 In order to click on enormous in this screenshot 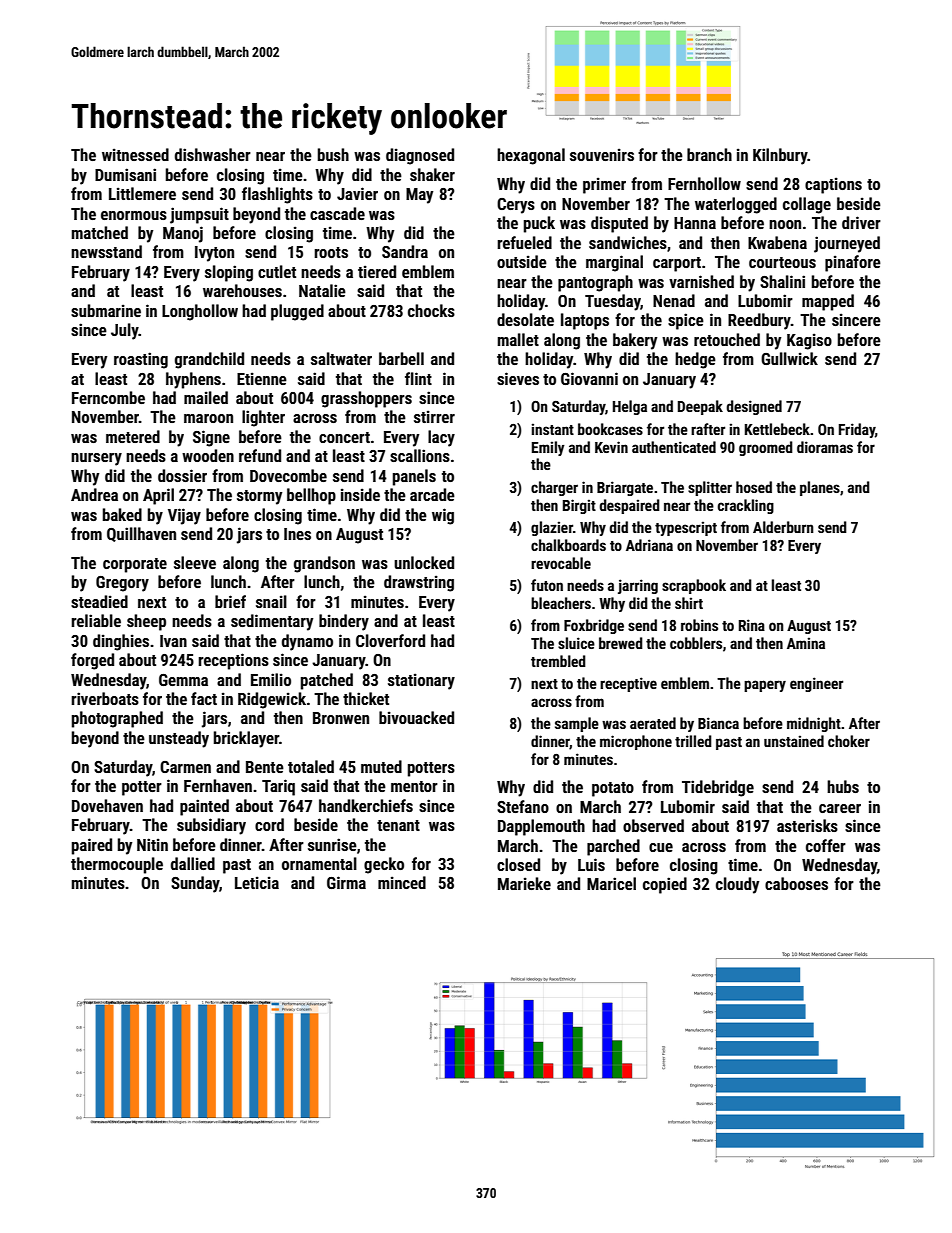, I will do `click(134, 215)`.
